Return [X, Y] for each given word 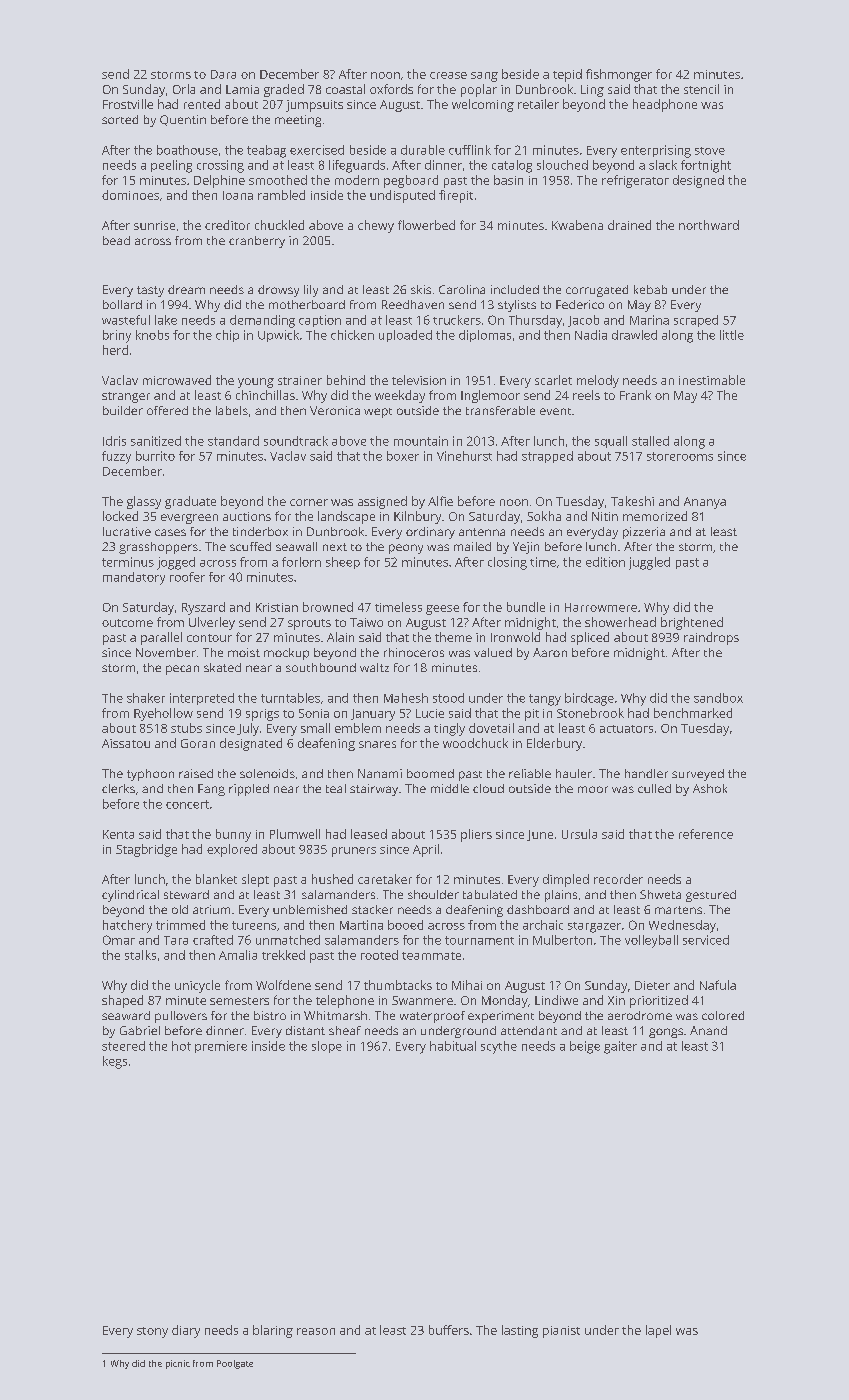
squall [611, 442]
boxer [403, 456]
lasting [520, 1331]
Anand [708, 1030]
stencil [701, 89]
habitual [453, 1046]
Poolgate [235, 1364]
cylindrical [130, 896]
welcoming [483, 105]
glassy [144, 502]
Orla [184, 89]
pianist [561, 1332]
